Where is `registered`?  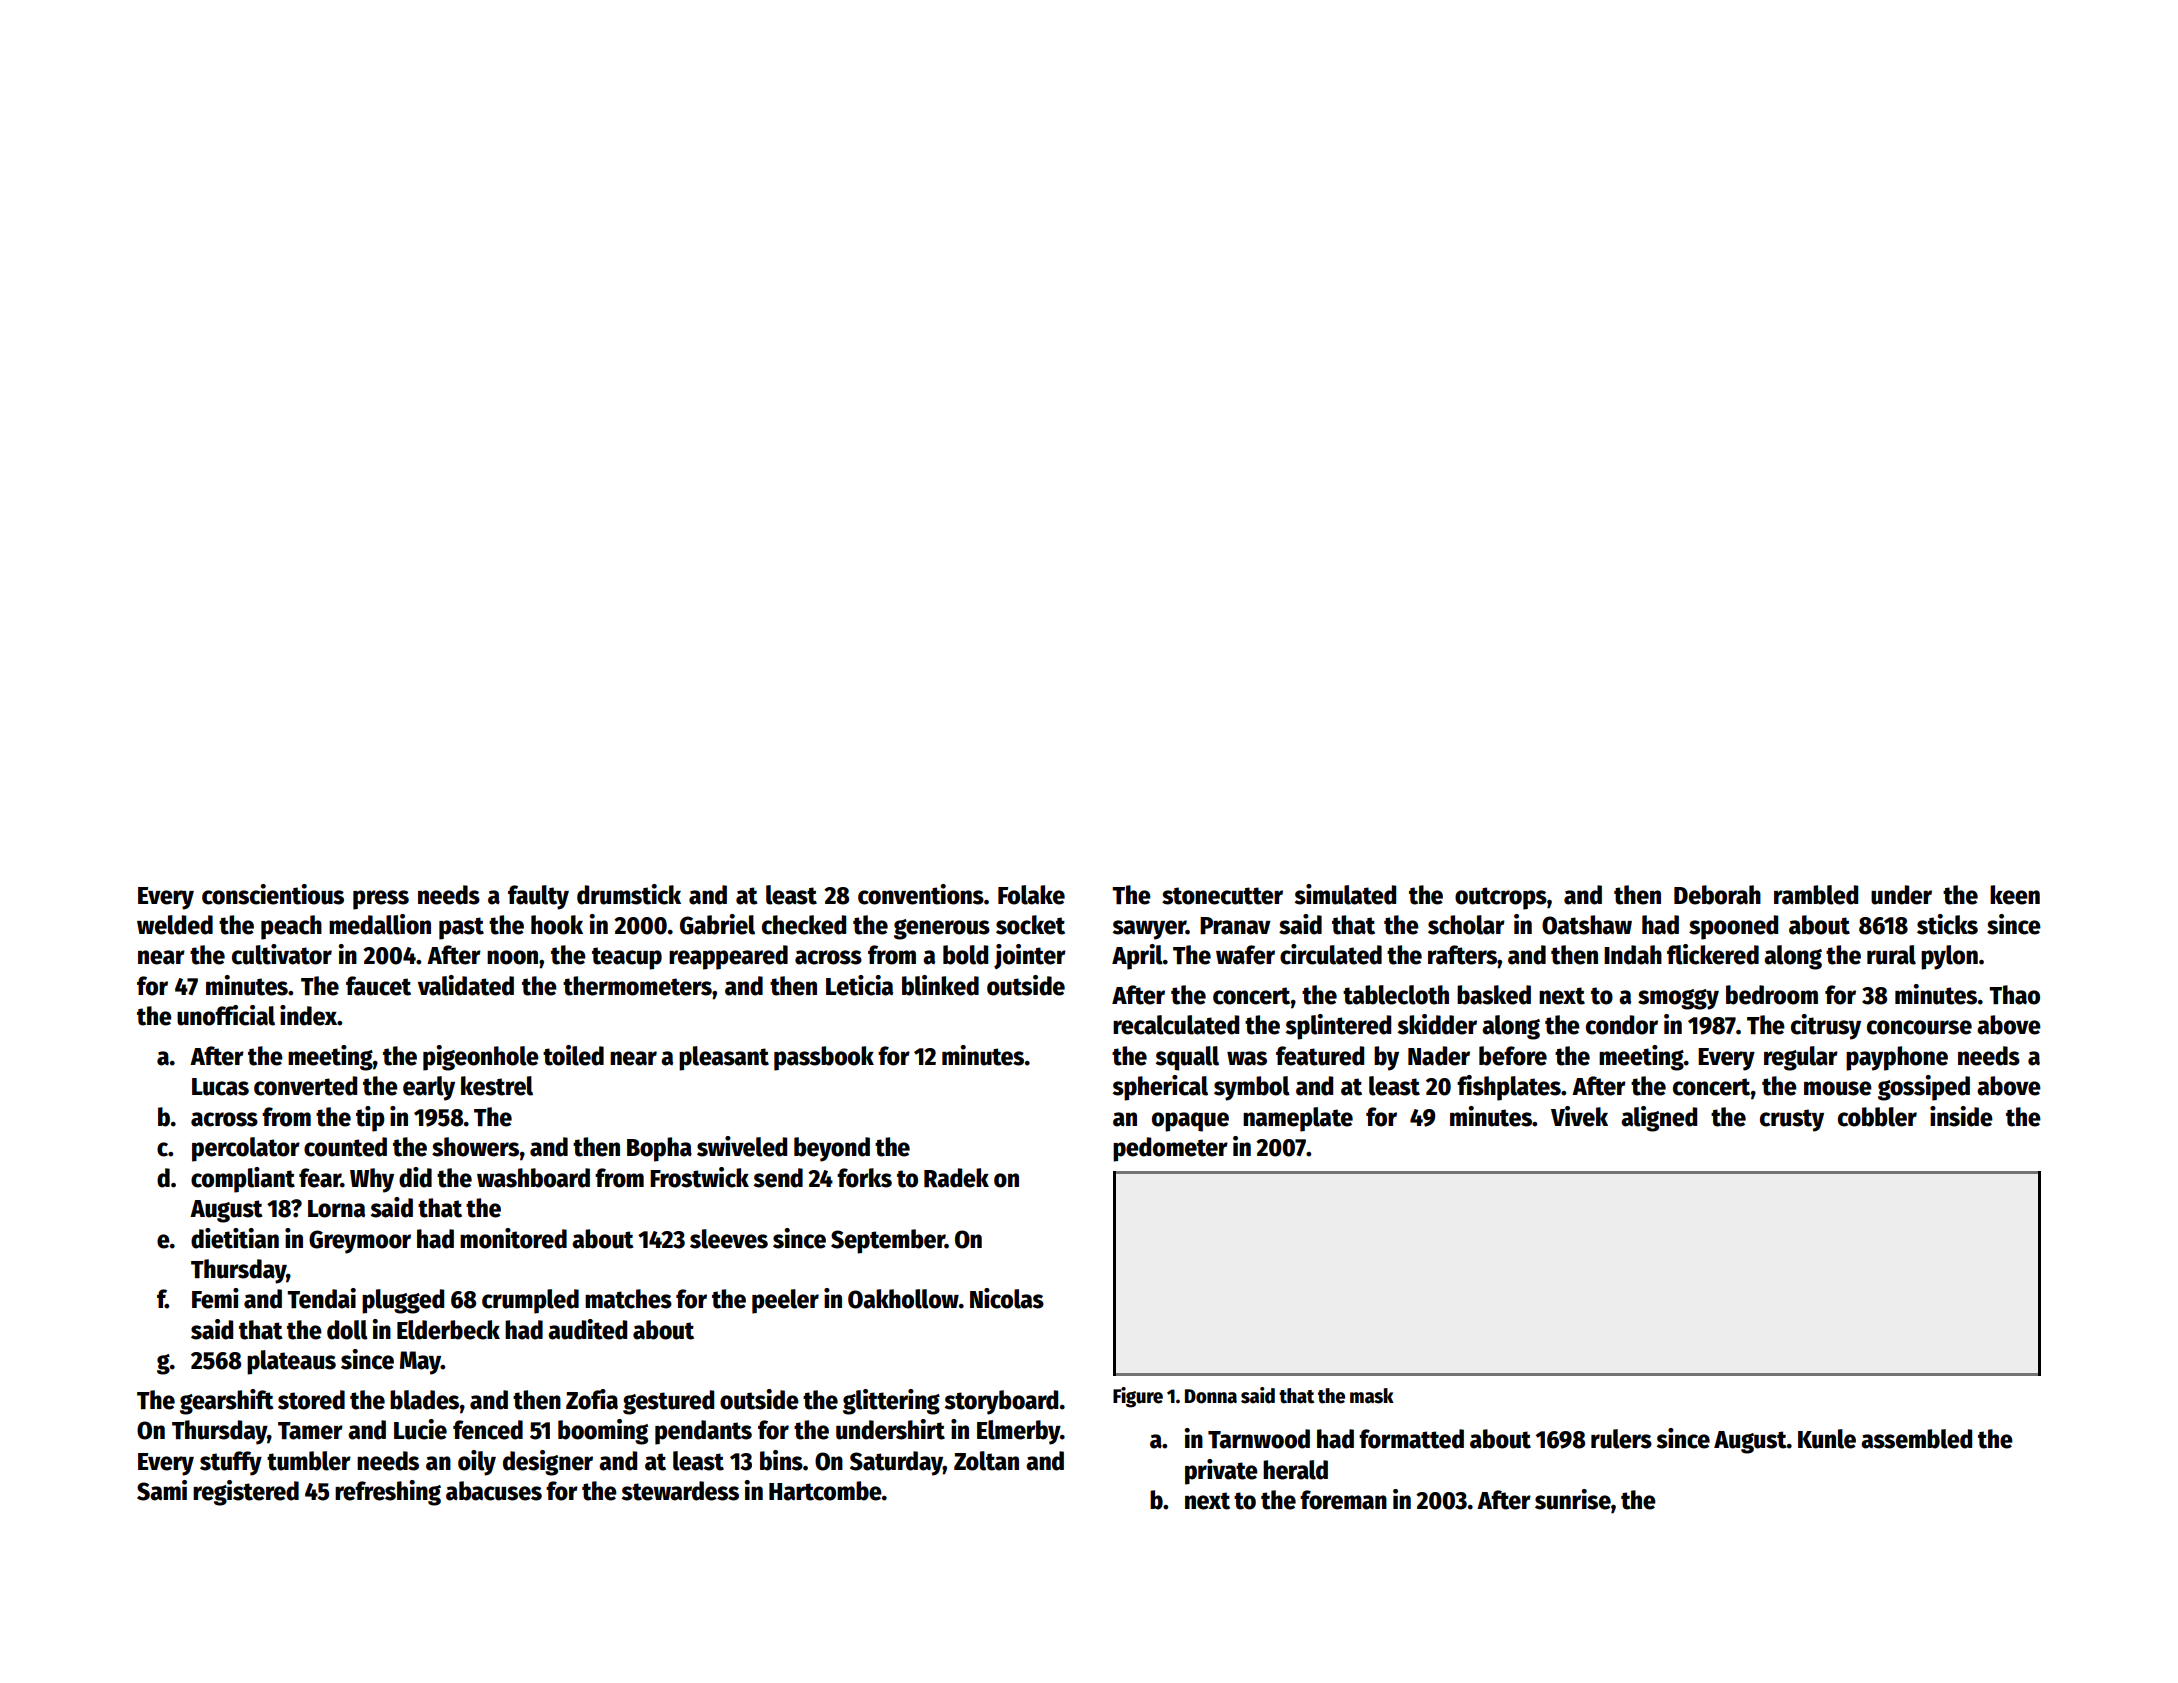 registered is located at coordinates (246, 1493).
